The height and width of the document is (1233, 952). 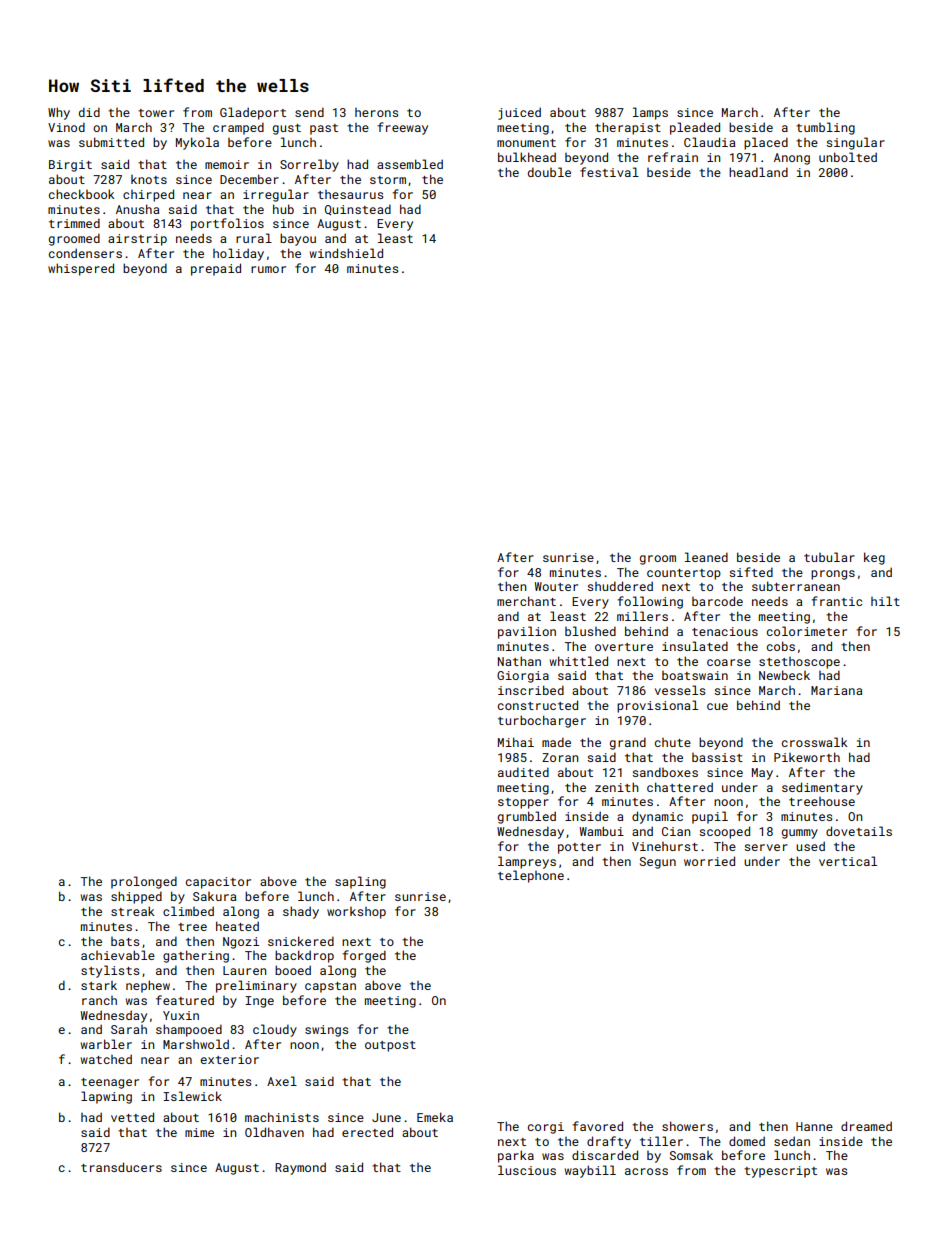 What do you see at coordinates (526, 601) in the document?
I see `merchant` at bounding box center [526, 601].
